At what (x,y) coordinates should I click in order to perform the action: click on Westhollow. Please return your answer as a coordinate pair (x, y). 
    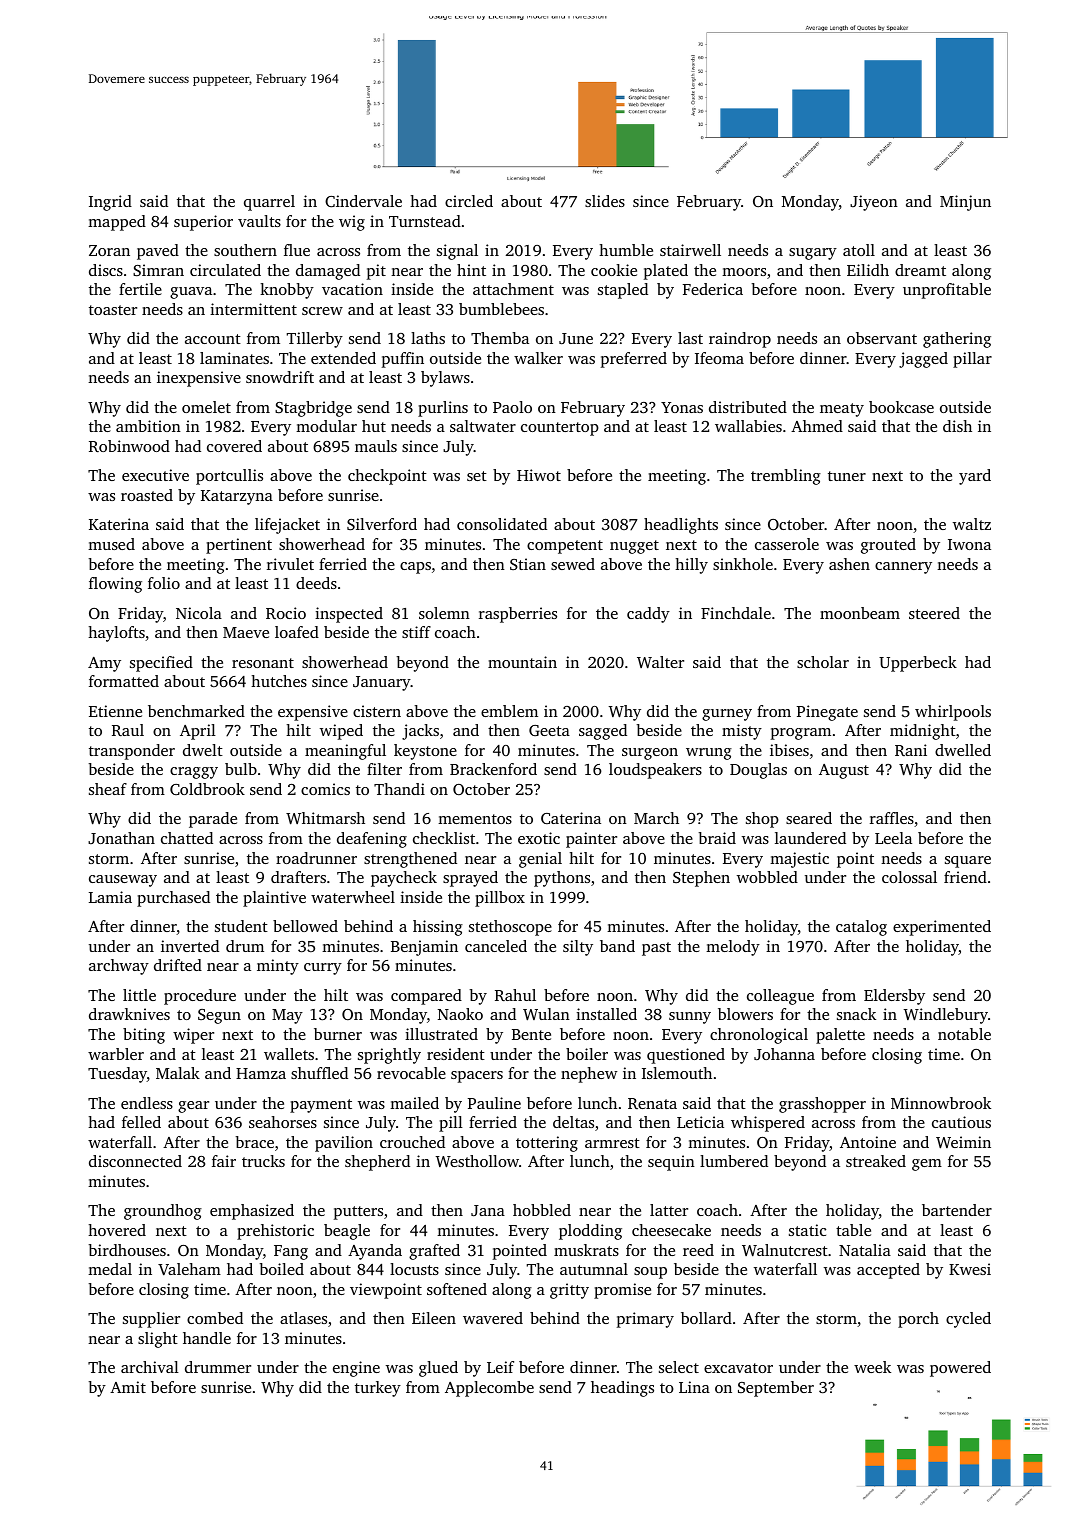
    Looking at the image, I should click on (477, 1161).
